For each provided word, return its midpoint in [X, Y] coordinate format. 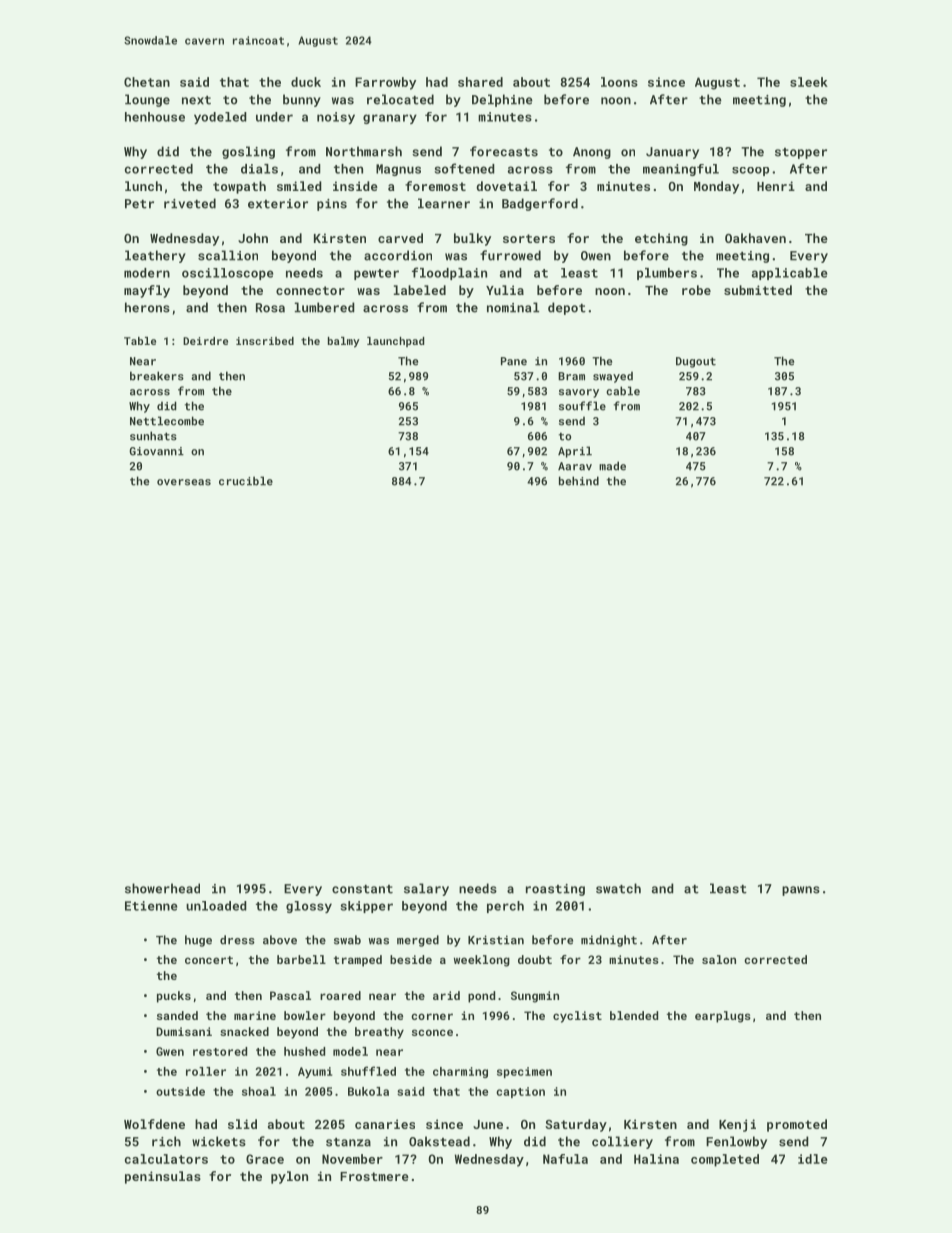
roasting [555, 890]
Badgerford [540, 204]
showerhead [162, 888]
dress [237, 940]
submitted [758, 290]
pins [332, 205]
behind [579, 481]
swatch [618, 888]
